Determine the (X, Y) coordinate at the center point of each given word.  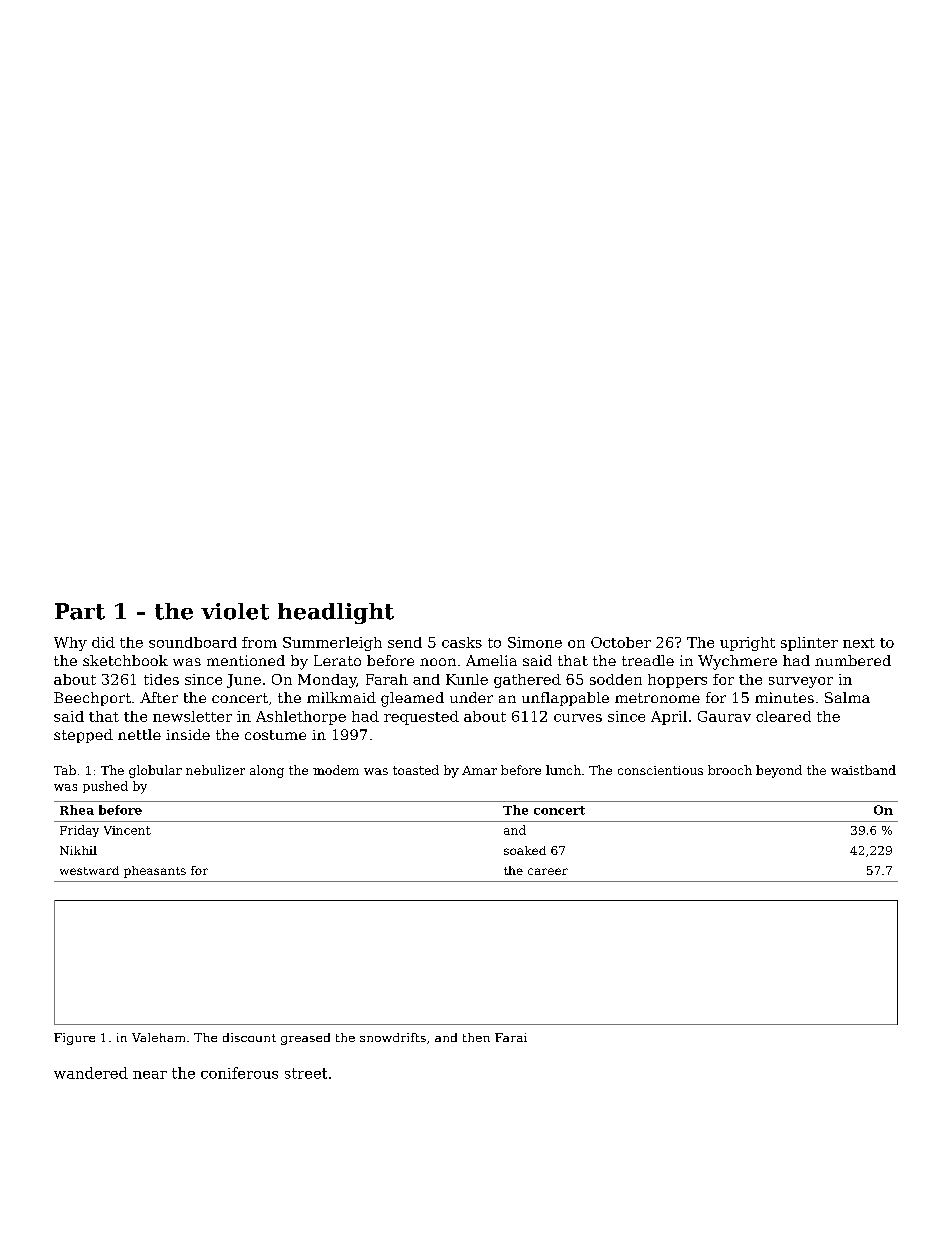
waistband (863, 770)
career (548, 871)
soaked (525, 850)
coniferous (239, 1073)
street (306, 1073)
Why (70, 644)
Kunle (467, 679)
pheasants (155, 872)
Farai (511, 1037)
